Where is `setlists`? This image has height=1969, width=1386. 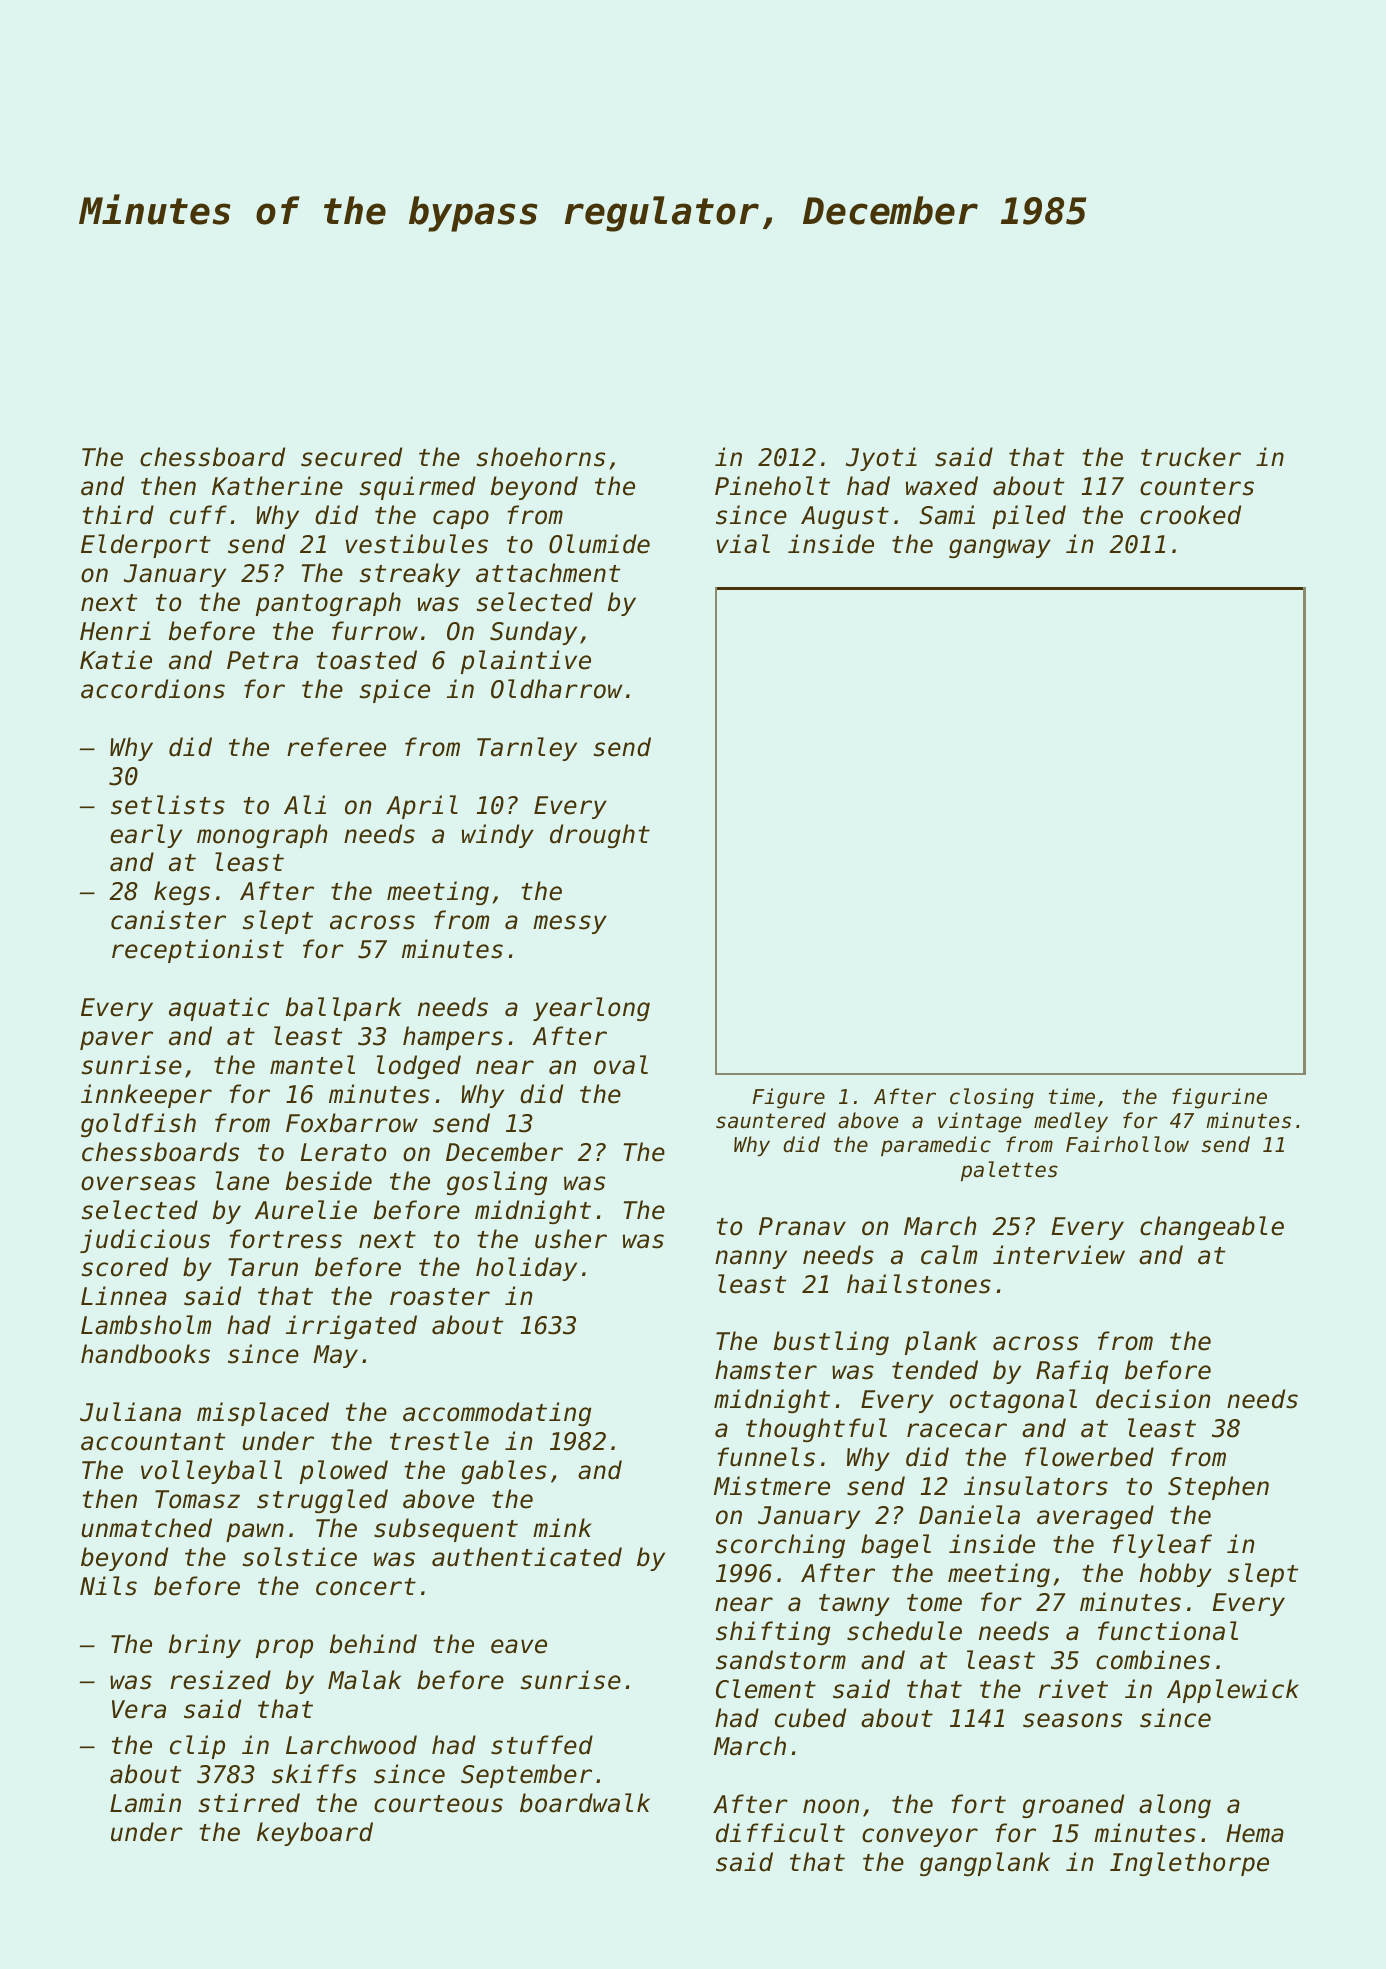
setlists is located at coordinates (168, 805).
